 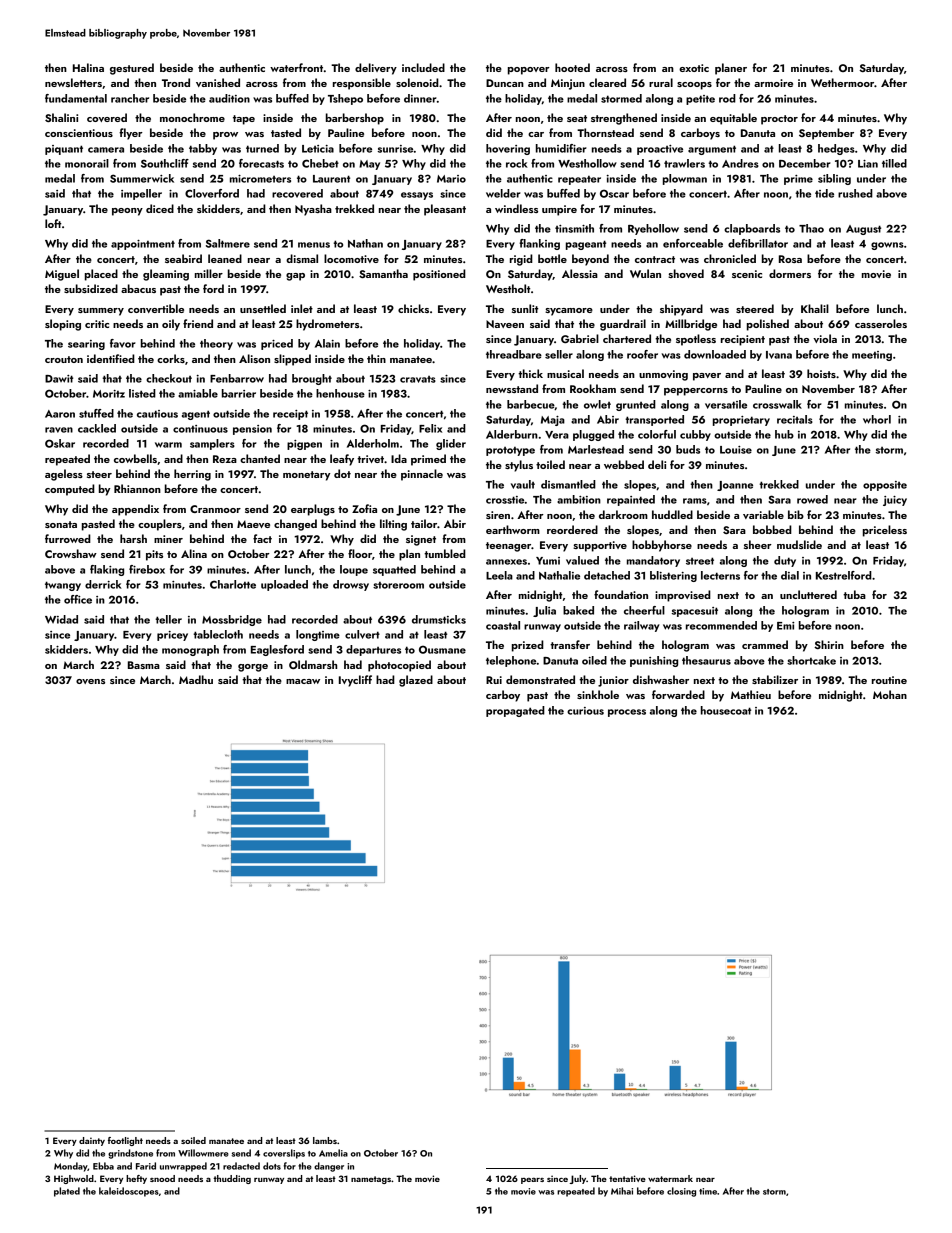 What do you see at coordinates (129, 1192) in the image?
I see `kaleidoscopes` at bounding box center [129, 1192].
